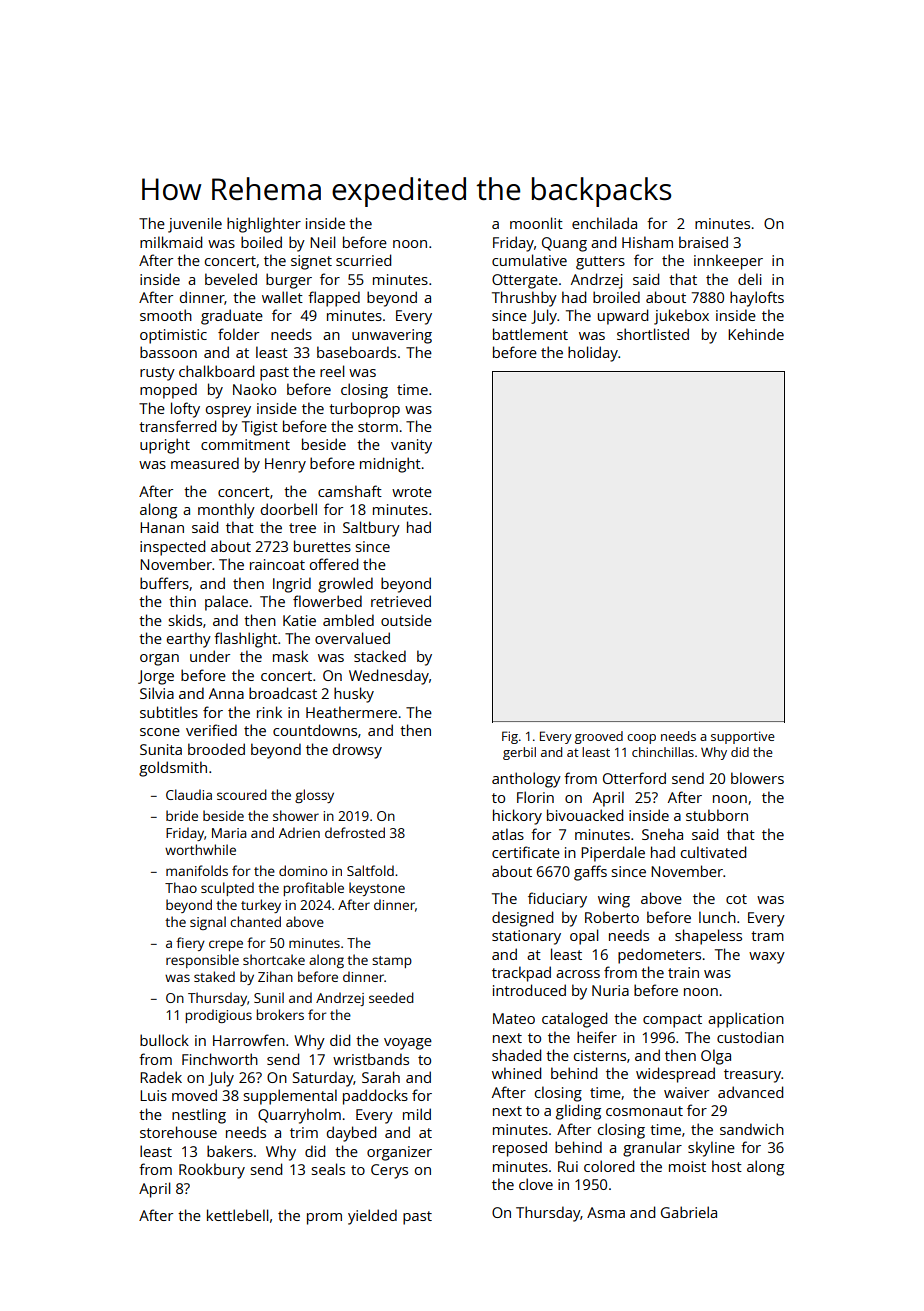  What do you see at coordinates (743, 737) in the page?
I see `supportive` at bounding box center [743, 737].
